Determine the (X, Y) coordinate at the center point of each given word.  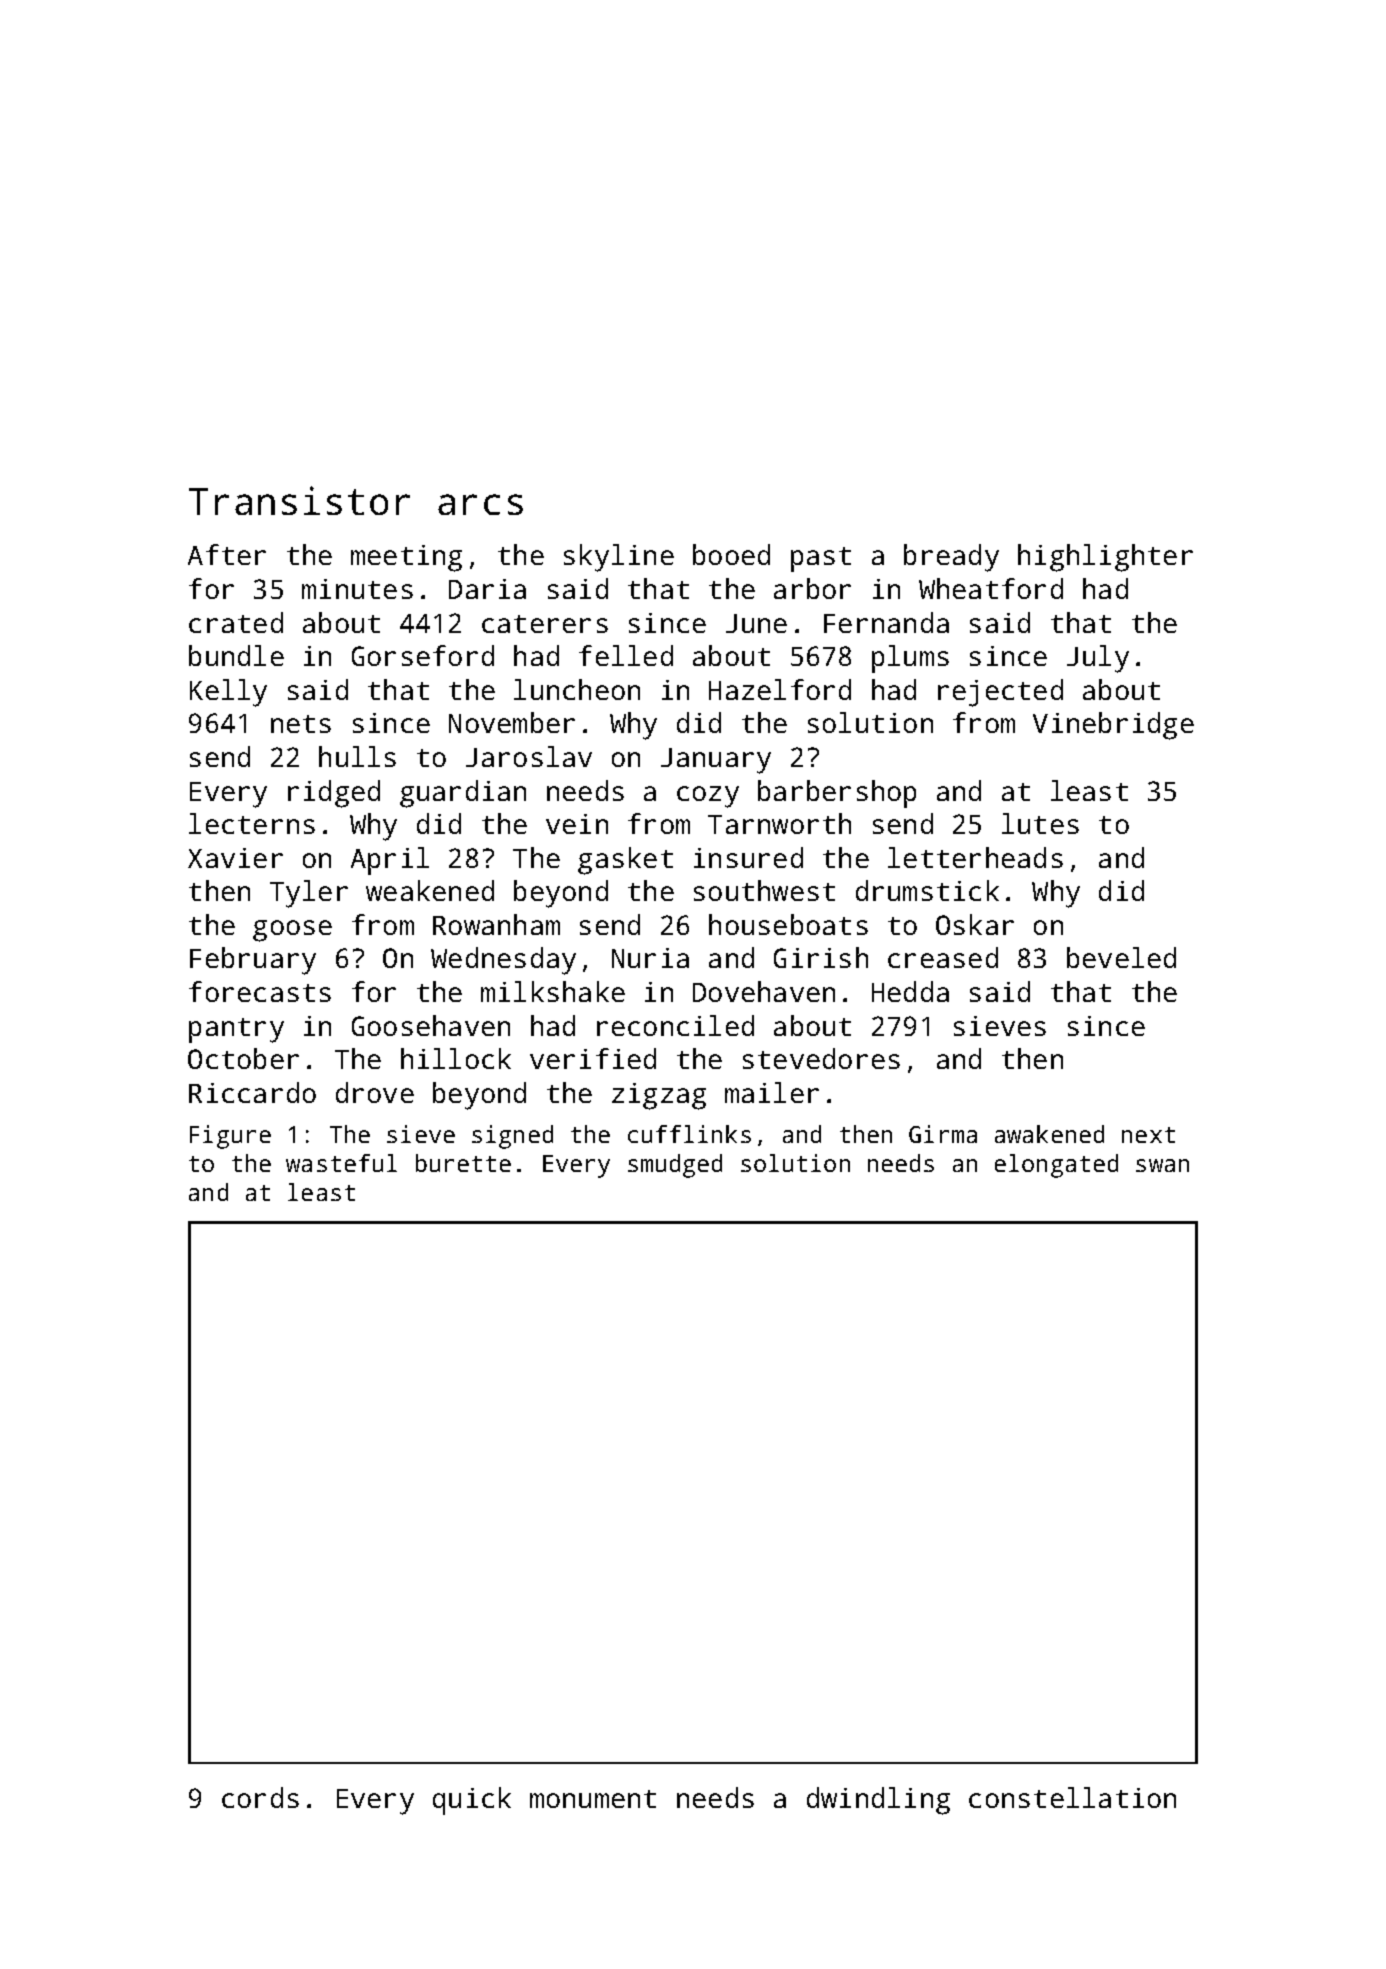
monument (593, 1799)
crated (236, 622)
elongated (1056, 1166)
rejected (1000, 693)
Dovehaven (764, 991)
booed (731, 554)
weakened (430, 890)
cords (260, 1797)
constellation (1072, 1797)
